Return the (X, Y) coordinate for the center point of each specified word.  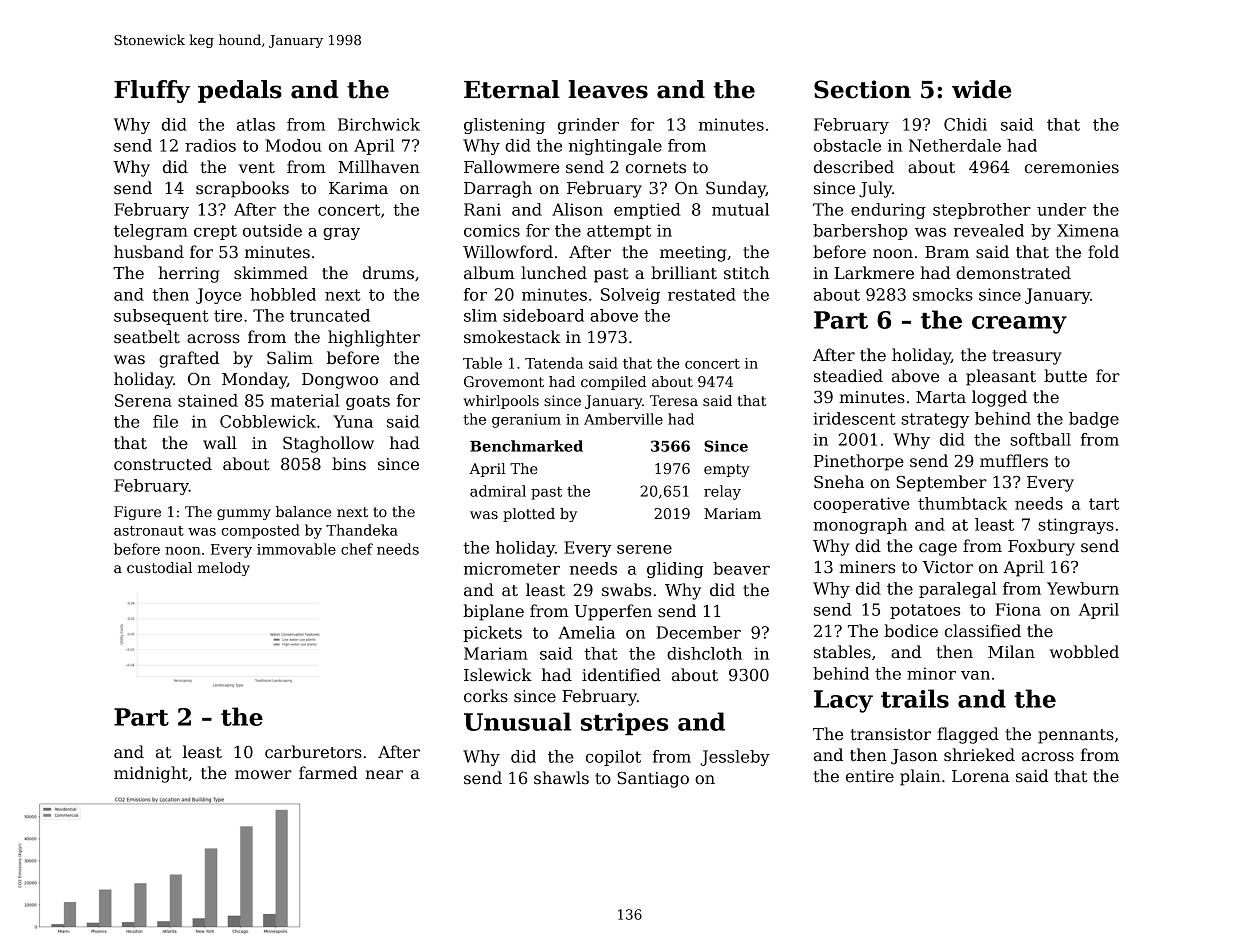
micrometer (512, 568)
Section (862, 89)
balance (303, 511)
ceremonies (1072, 167)
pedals (240, 91)
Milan (1011, 652)
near (384, 775)
